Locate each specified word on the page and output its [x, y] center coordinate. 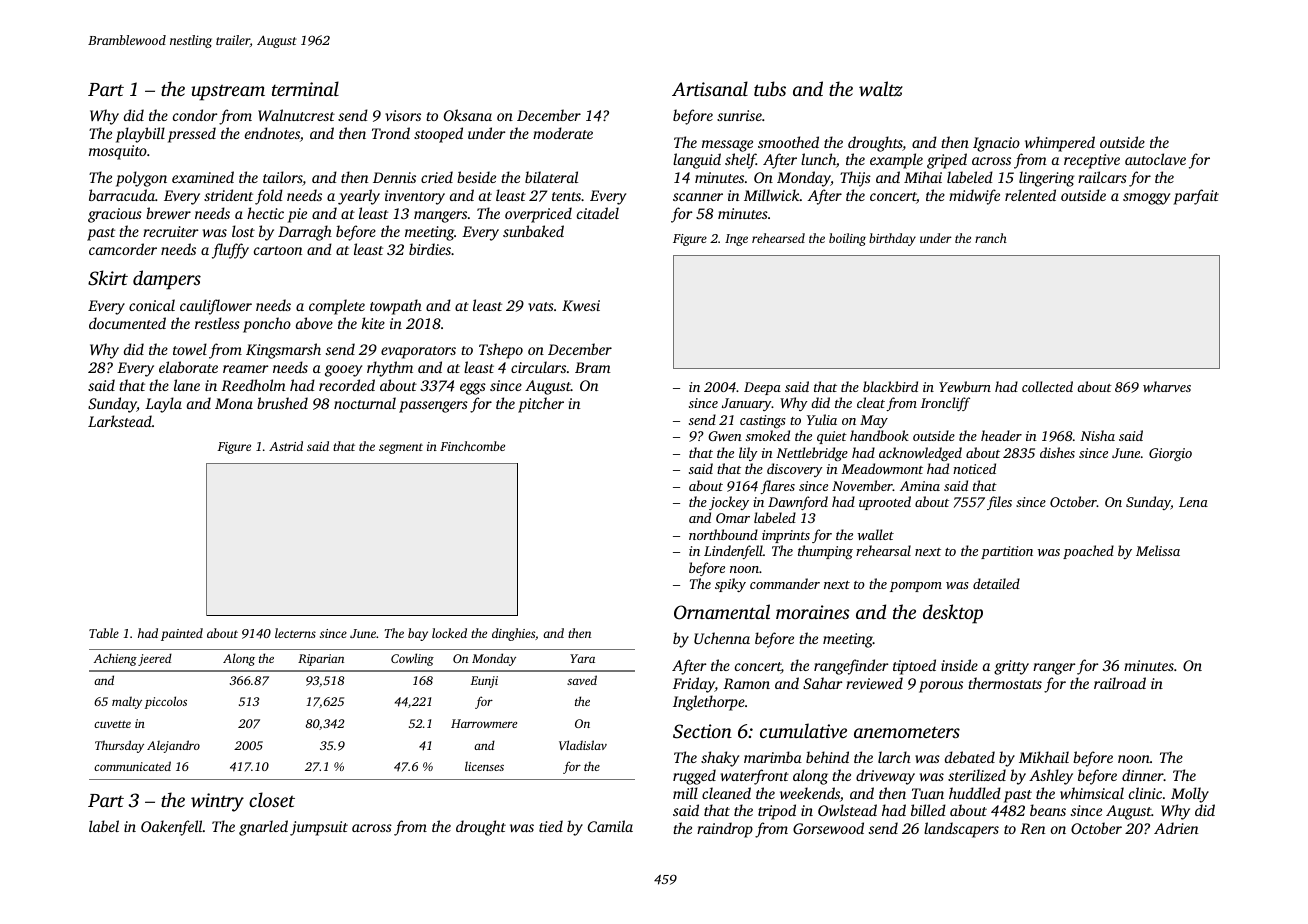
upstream [228, 93]
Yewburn [965, 386]
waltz [881, 89]
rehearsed [778, 238]
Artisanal [710, 88]
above [314, 323]
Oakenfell [172, 828]
